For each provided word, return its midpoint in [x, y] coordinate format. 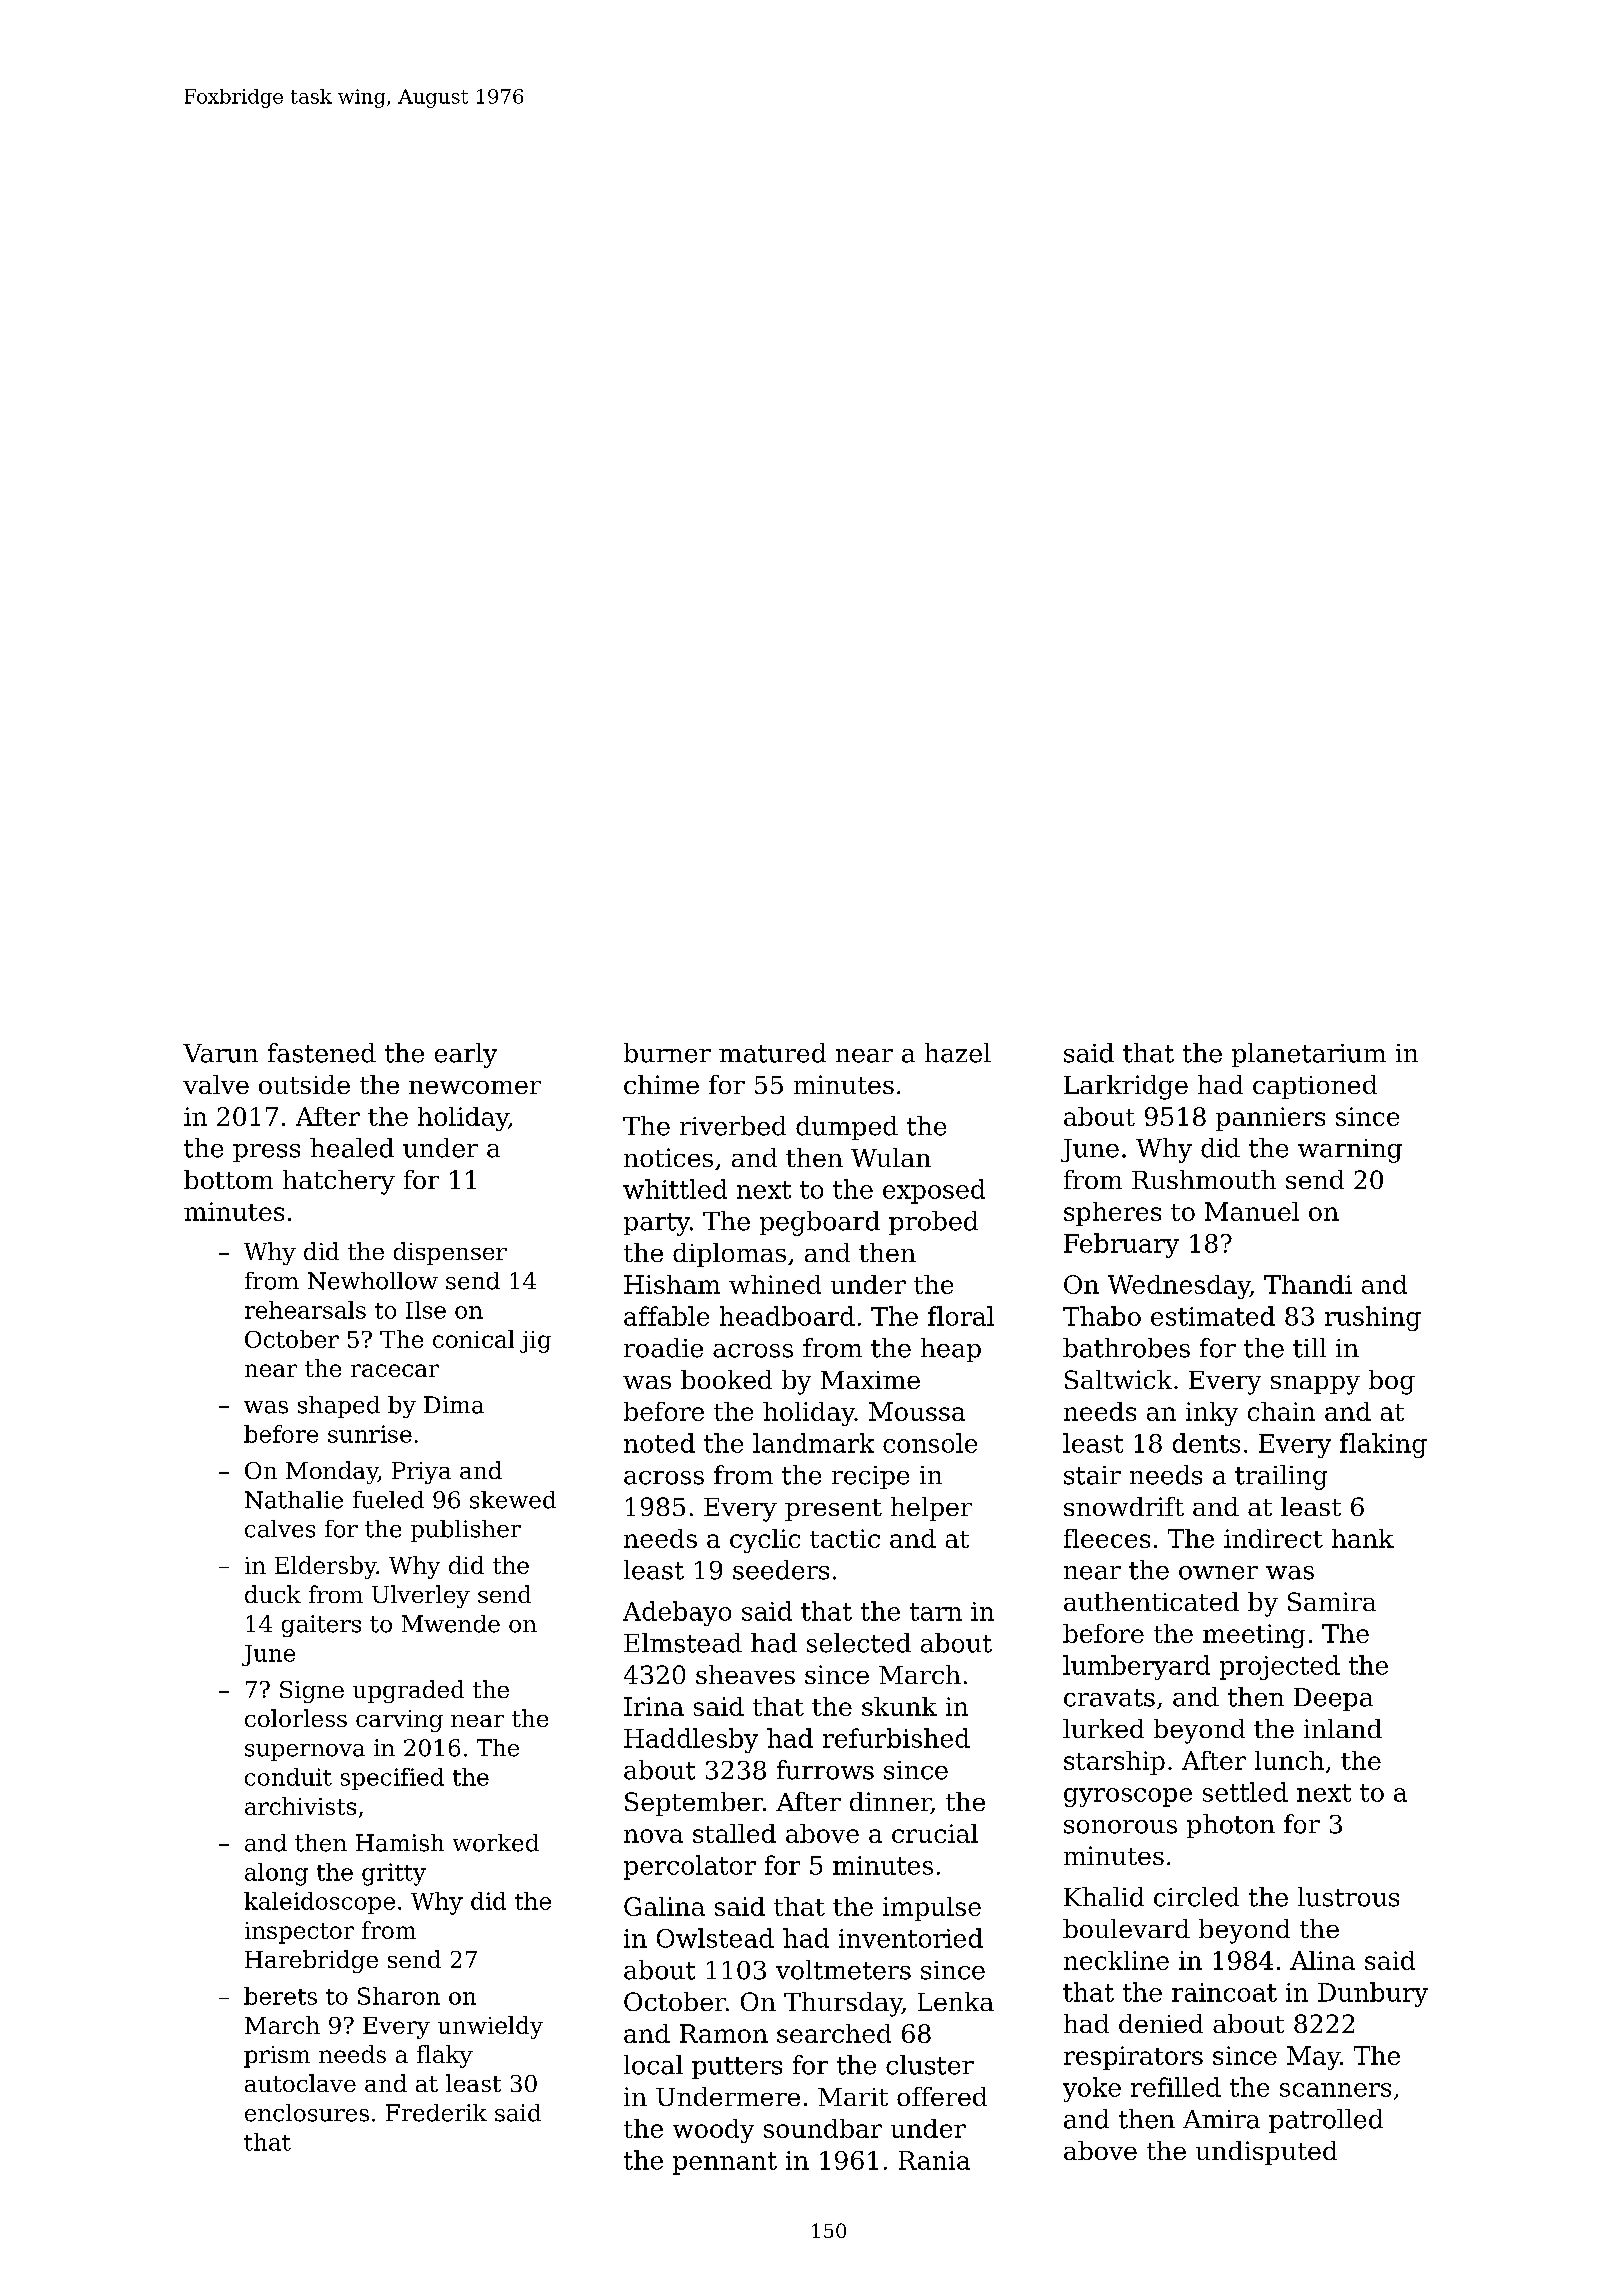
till [1309, 1348]
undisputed [1266, 2153]
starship [1114, 1763]
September [694, 1804]
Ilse [426, 1310]
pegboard [820, 1223]
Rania [934, 2160]
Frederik [436, 2113]
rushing [1373, 1318]
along [276, 1874]
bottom [228, 1179]
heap [951, 1350]
